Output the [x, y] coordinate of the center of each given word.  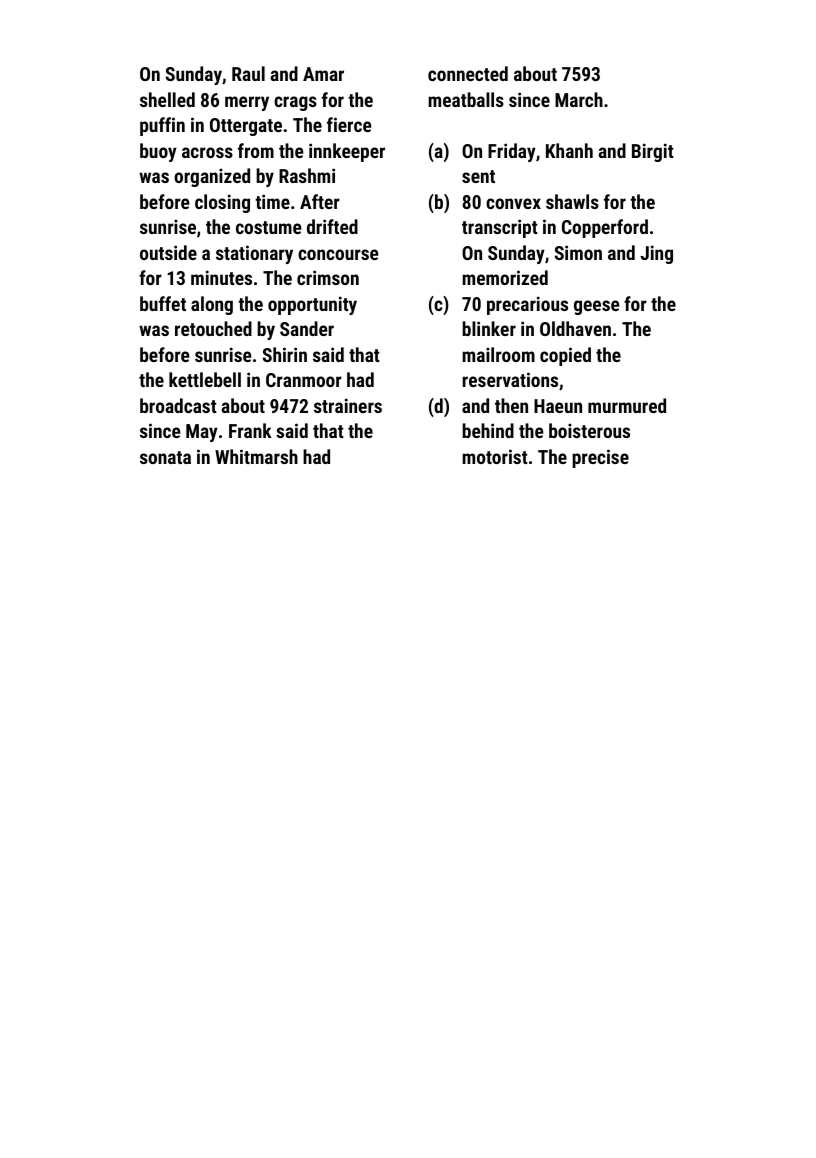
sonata [165, 457]
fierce [349, 124]
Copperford [605, 228]
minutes [221, 277]
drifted [332, 226]
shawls [572, 201]
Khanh [569, 150]
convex [513, 203]
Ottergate [246, 127]
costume [268, 227]
